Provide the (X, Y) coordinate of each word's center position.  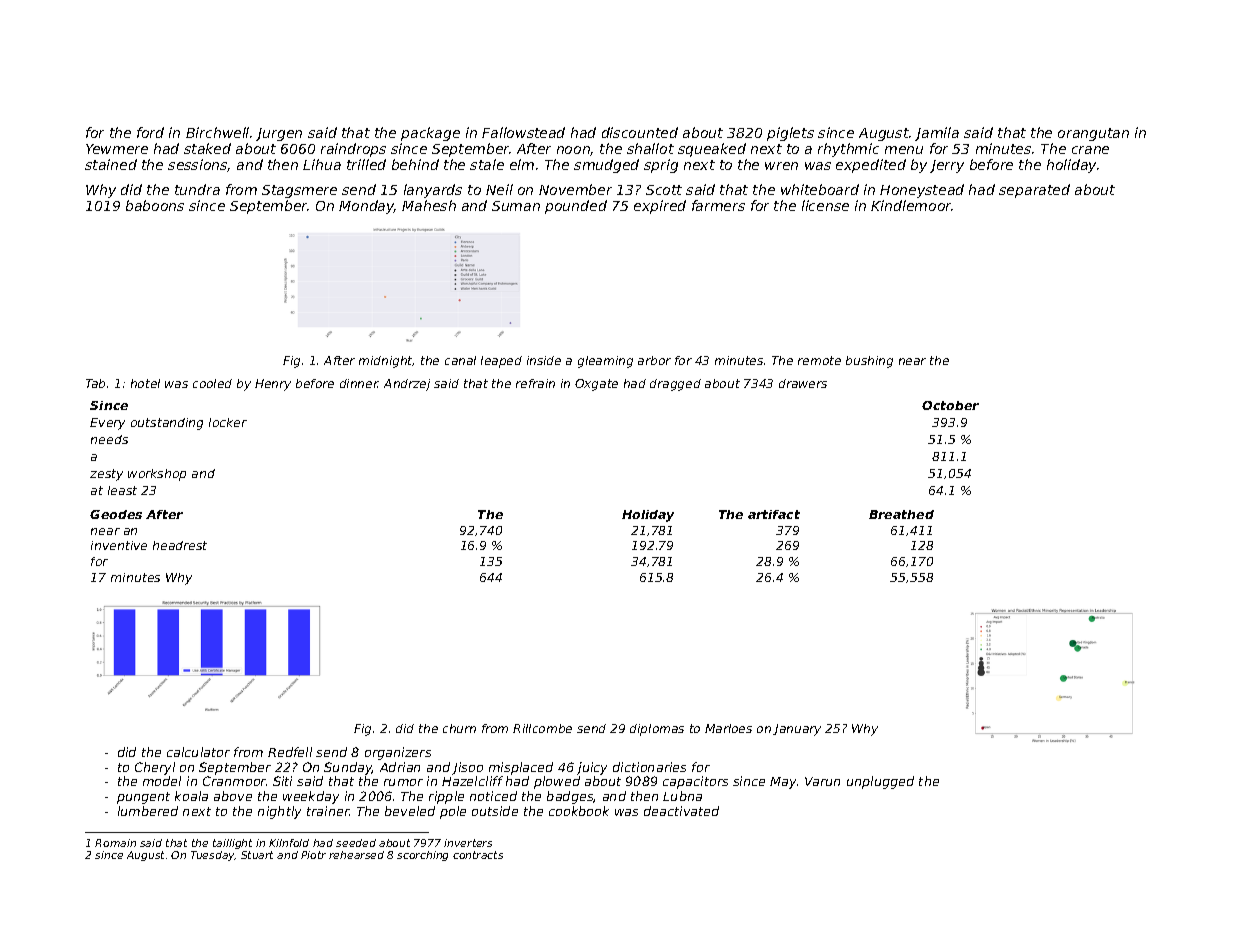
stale (487, 164)
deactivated (681, 811)
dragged (675, 385)
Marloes (728, 728)
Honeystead (922, 191)
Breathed (901, 514)
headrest (180, 545)
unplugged (880, 782)
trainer (328, 811)
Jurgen (279, 134)
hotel (145, 383)
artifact (774, 514)
